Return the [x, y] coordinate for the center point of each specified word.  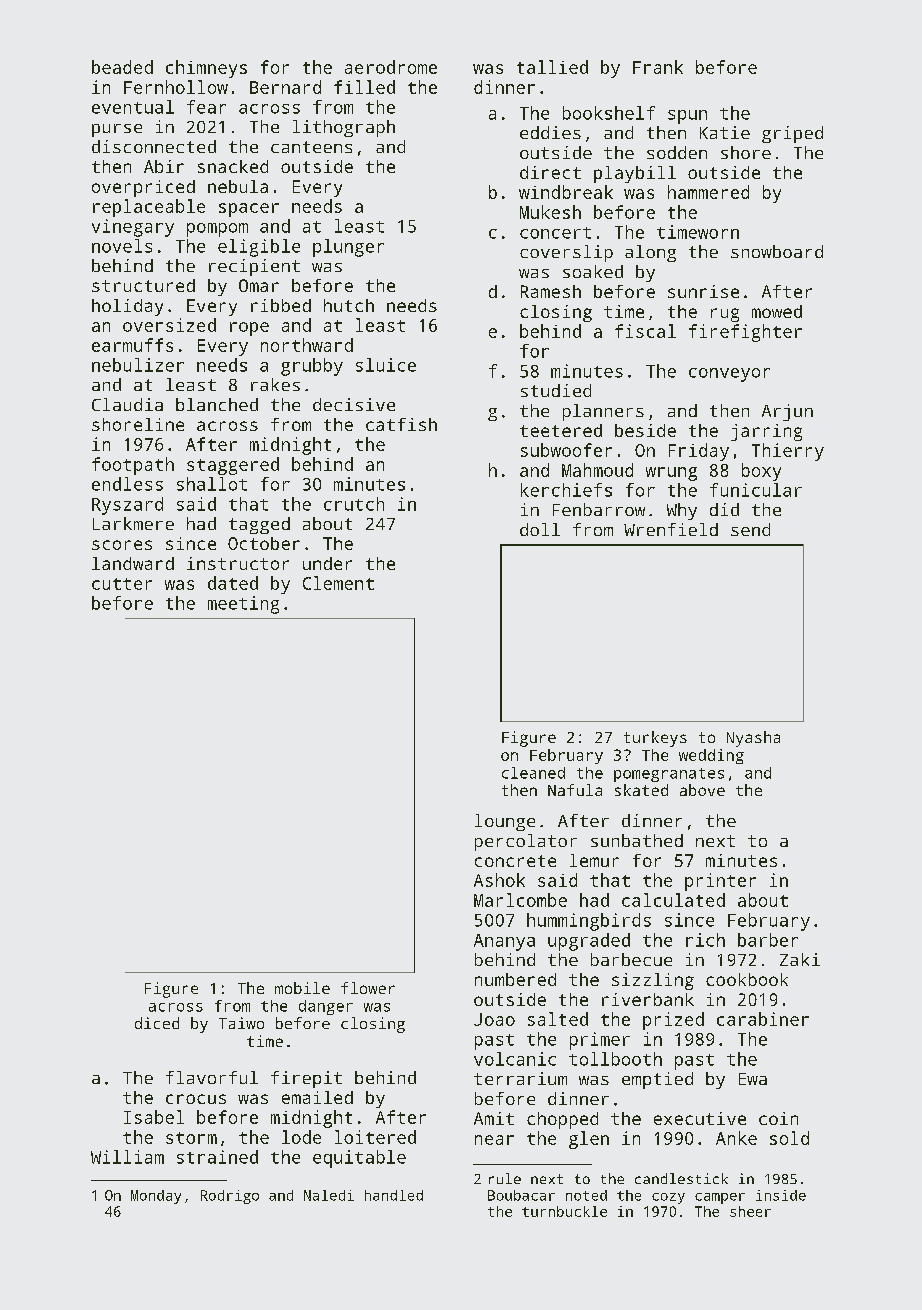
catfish [401, 424]
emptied [657, 1080]
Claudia [127, 404]
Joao [494, 1019]
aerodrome [391, 67]
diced [157, 1023]
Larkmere [133, 523]
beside [645, 430]
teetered [561, 430]
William [127, 1157]
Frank [658, 67]
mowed [777, 311]
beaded [122, 67]
